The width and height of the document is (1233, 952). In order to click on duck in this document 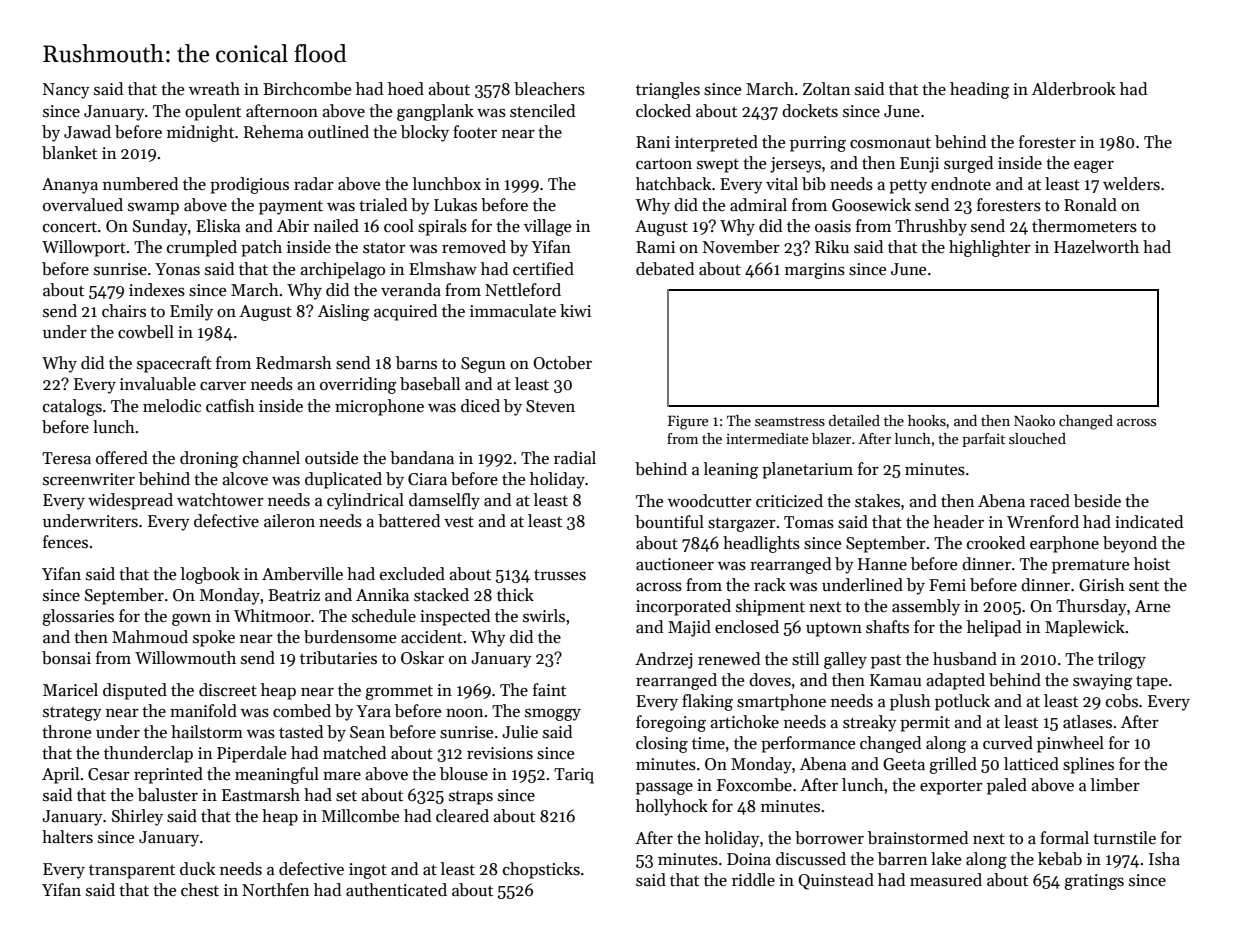, I will do `click(197, 869)`.
